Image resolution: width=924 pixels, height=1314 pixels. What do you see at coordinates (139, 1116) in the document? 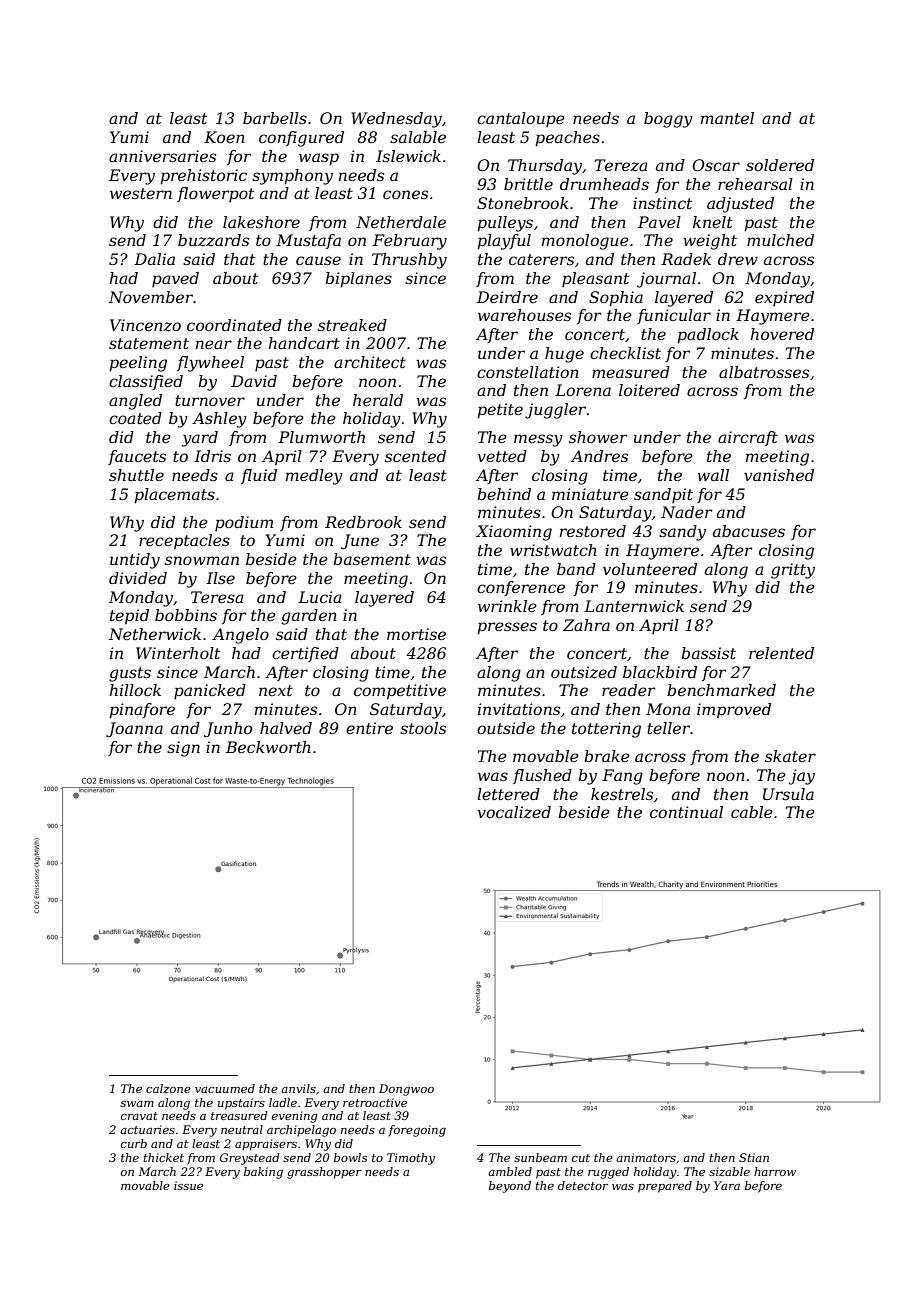
I see `cravat` at bounding box center [139, 1116].
